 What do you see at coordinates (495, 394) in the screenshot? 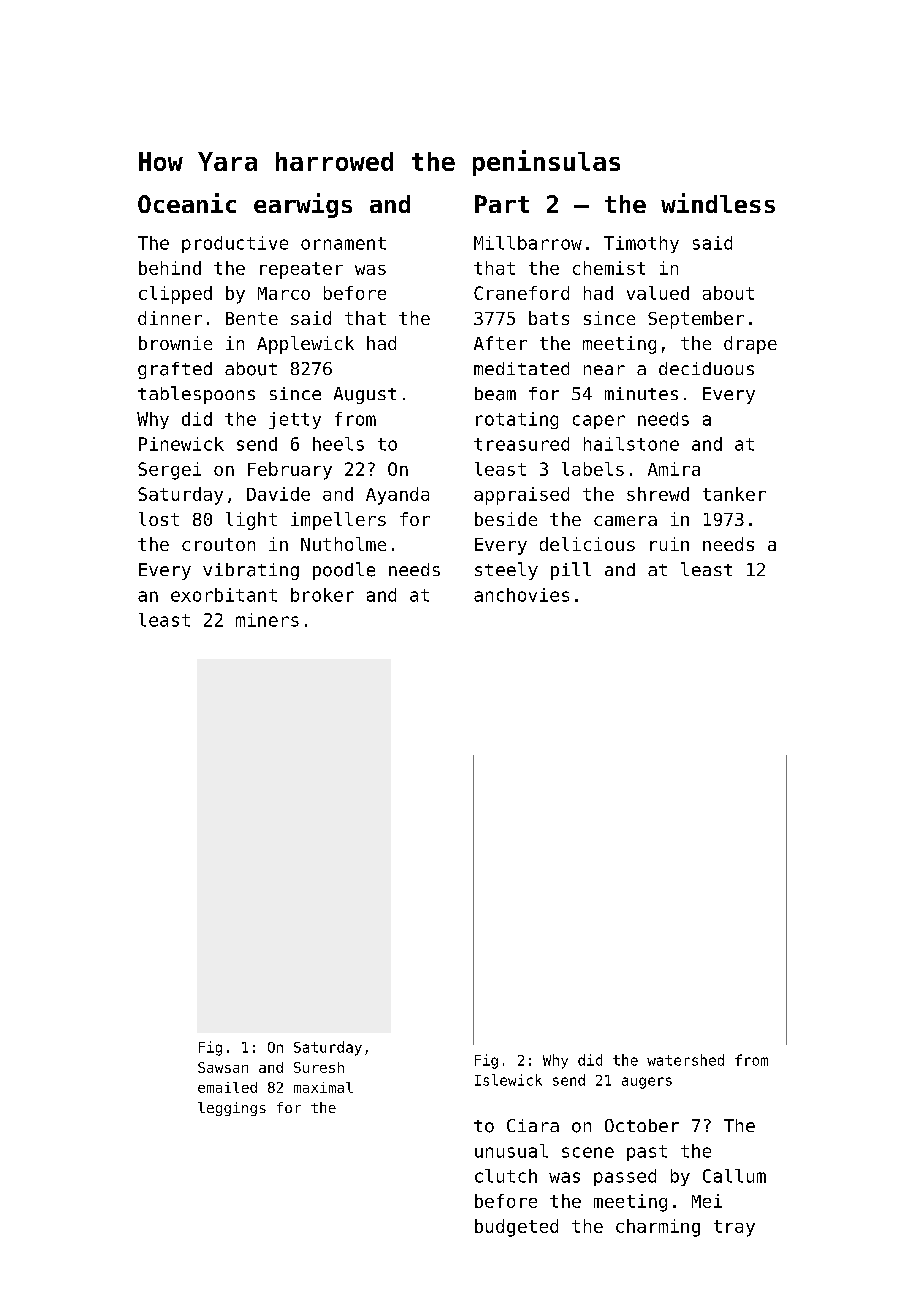
I see `beam` at bounding box center [495, 394].
